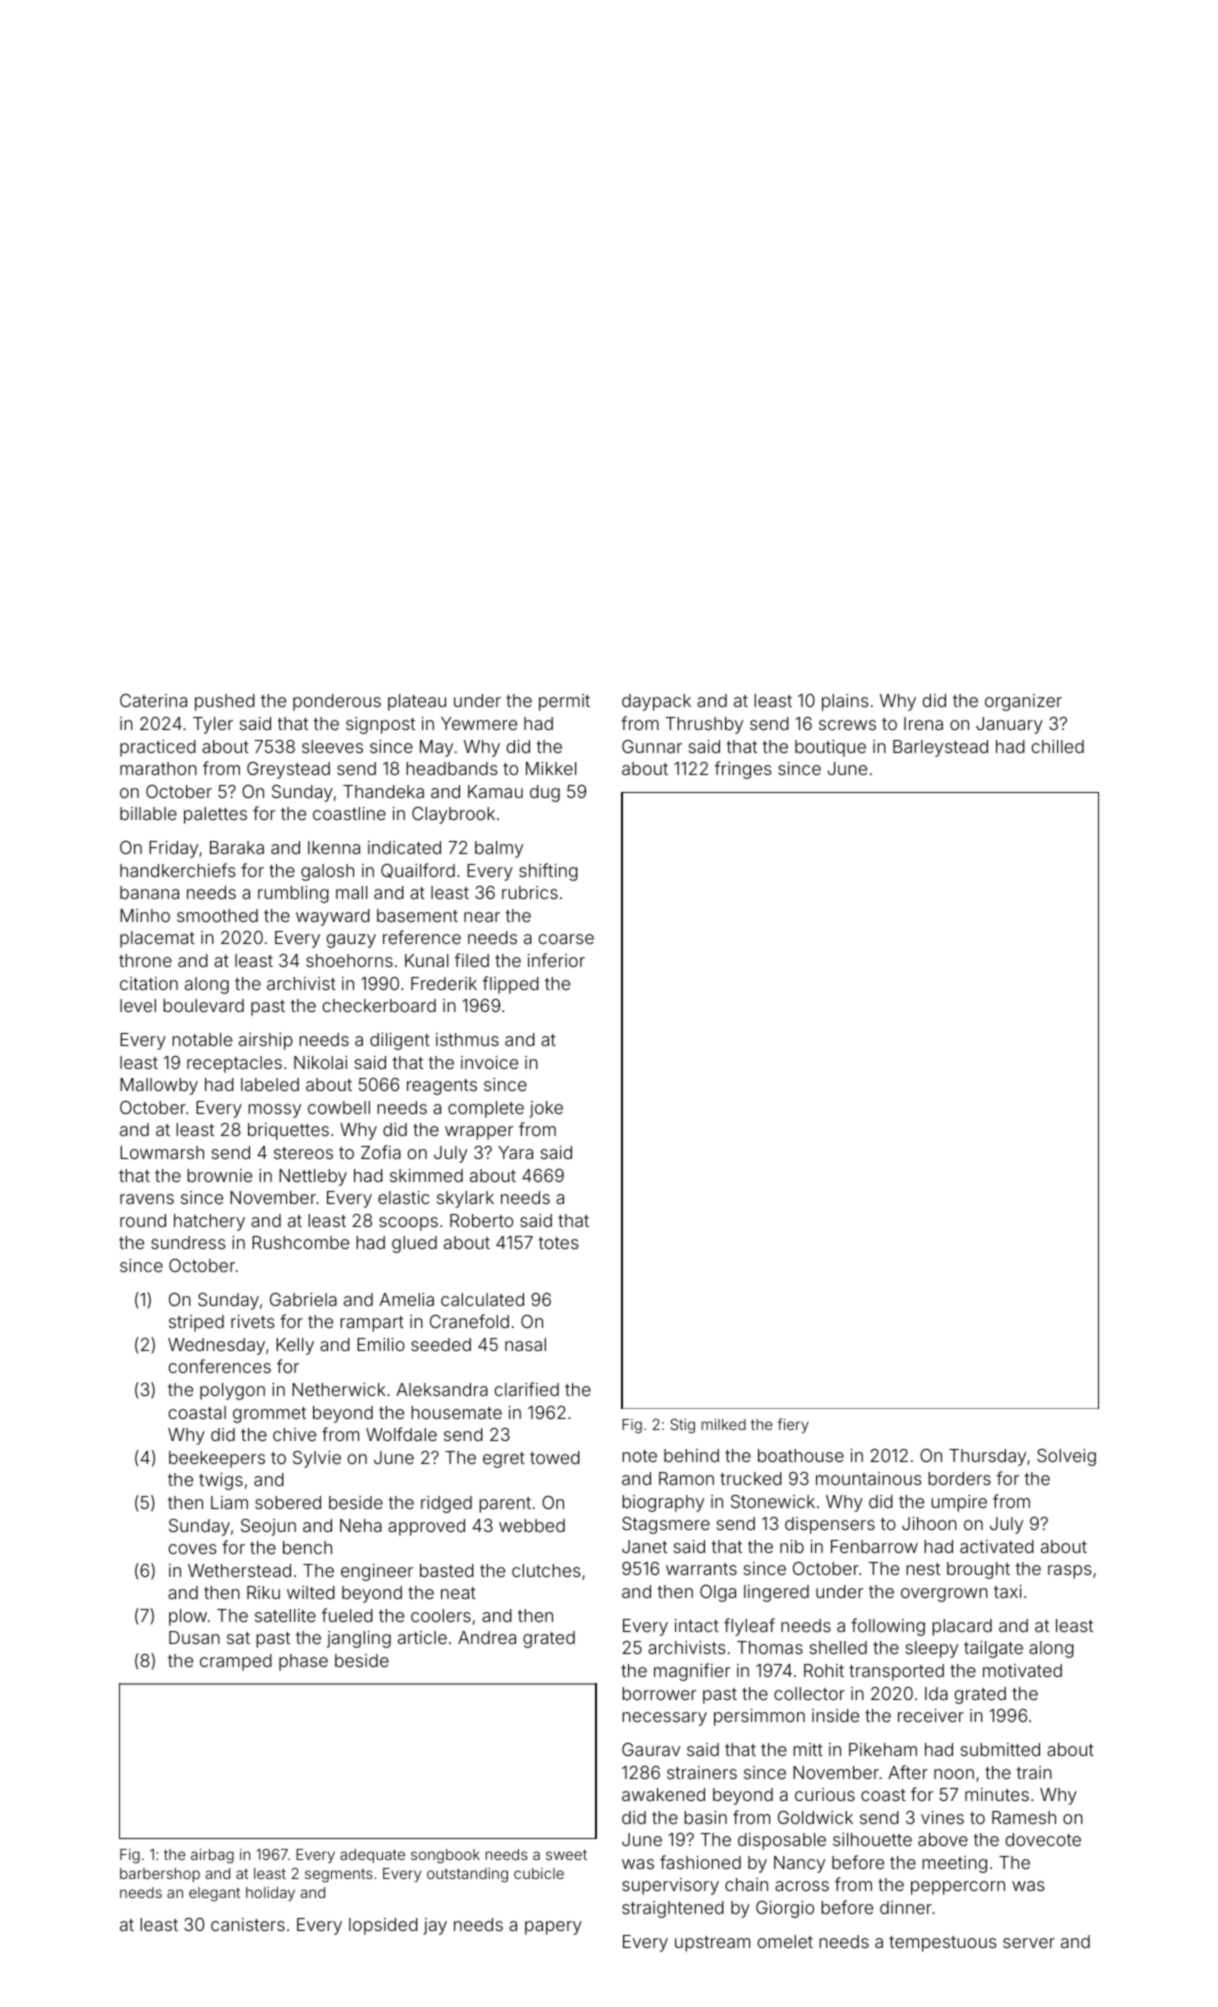 Image resolution: width=1218 pixels, height=2007 pixels. What do you see at coordinates (546, 1109) in the screenshot?
I see `joke` at bounding box center [546, 1109].
